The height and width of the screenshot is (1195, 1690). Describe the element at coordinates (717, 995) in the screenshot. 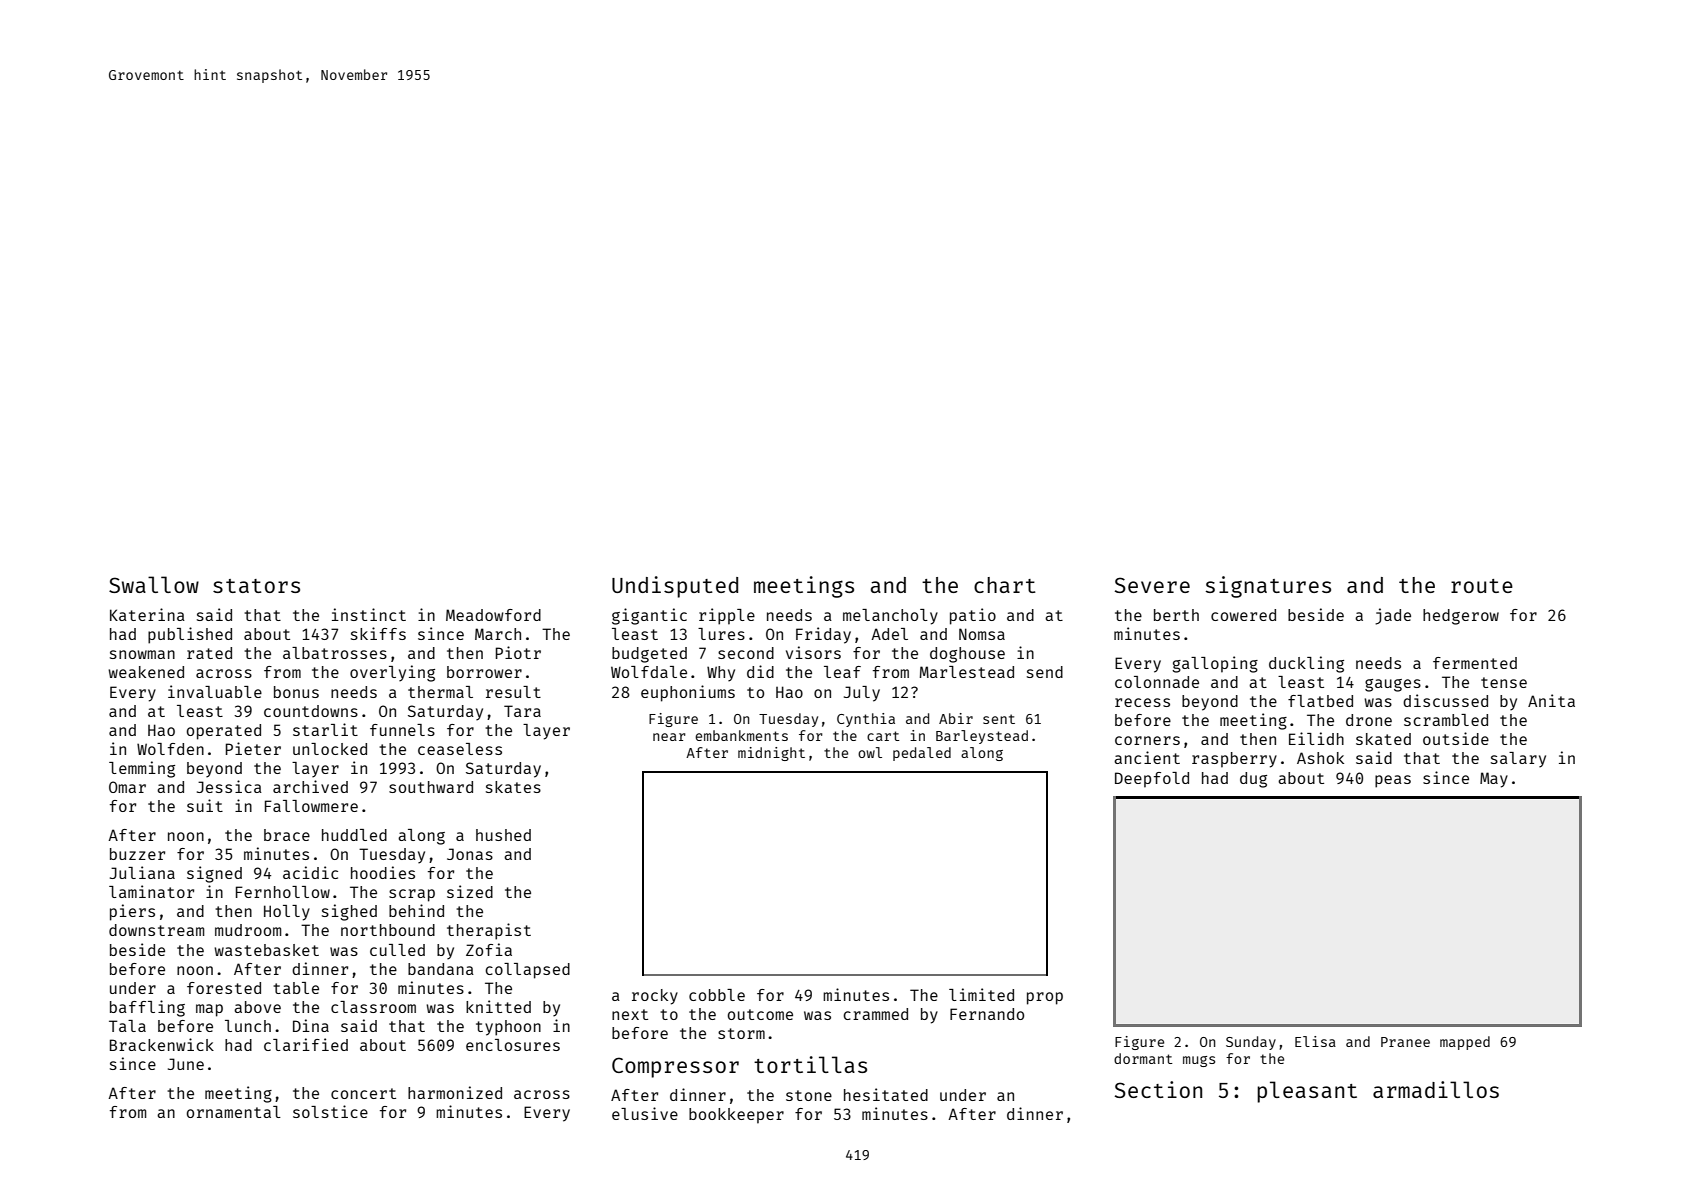

I see `cobble` at that location.
